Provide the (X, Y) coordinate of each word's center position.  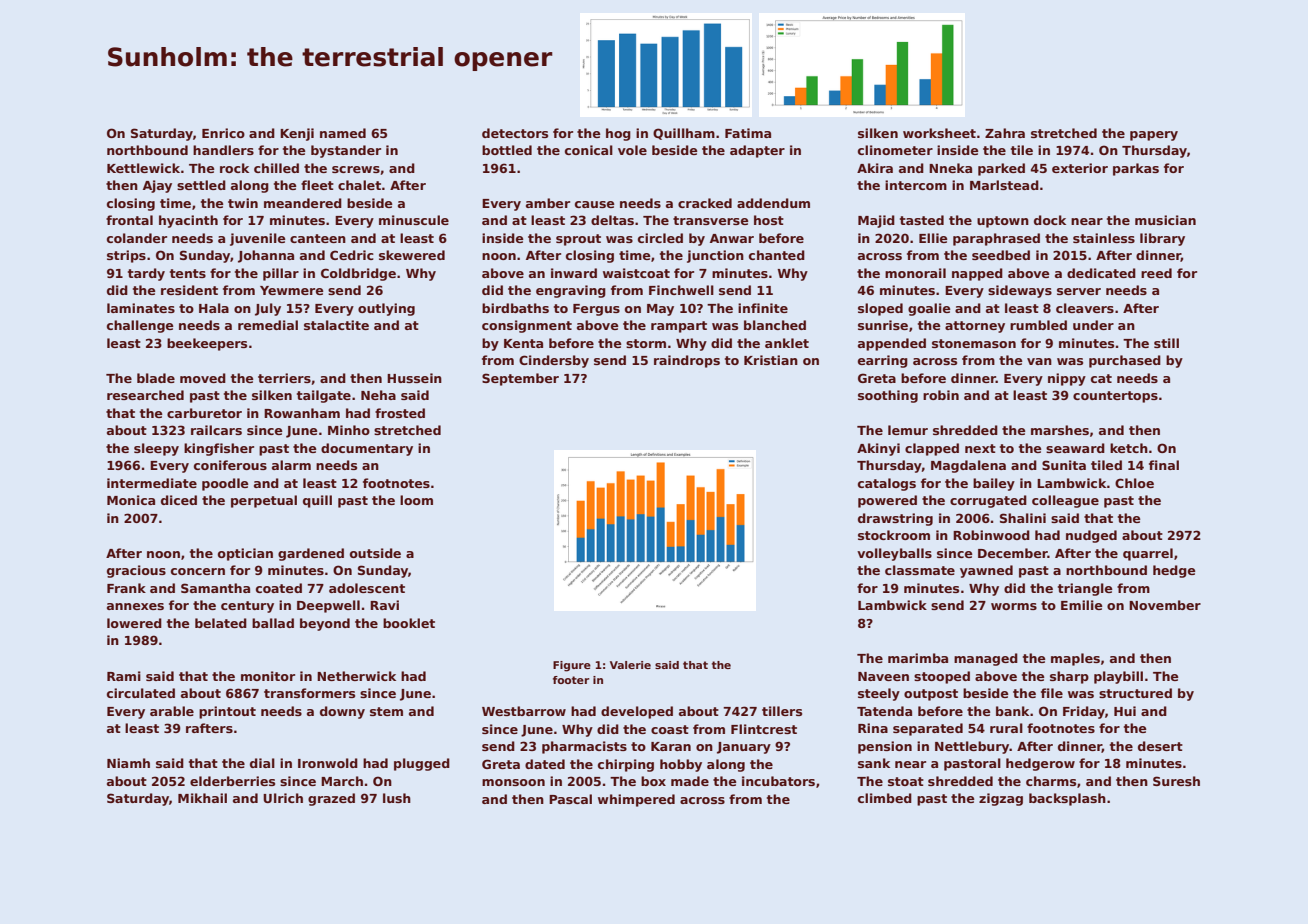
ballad (273, 623)
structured (1135, 693)
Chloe (1134, 483)
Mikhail (202, 798)
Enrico (223, 133)
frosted (400, 413)
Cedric (352, 255)
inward (574, 273)
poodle (225, 484)
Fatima (748, 133)
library (1162, 239)
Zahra (1005, 133)
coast (670, 729)
